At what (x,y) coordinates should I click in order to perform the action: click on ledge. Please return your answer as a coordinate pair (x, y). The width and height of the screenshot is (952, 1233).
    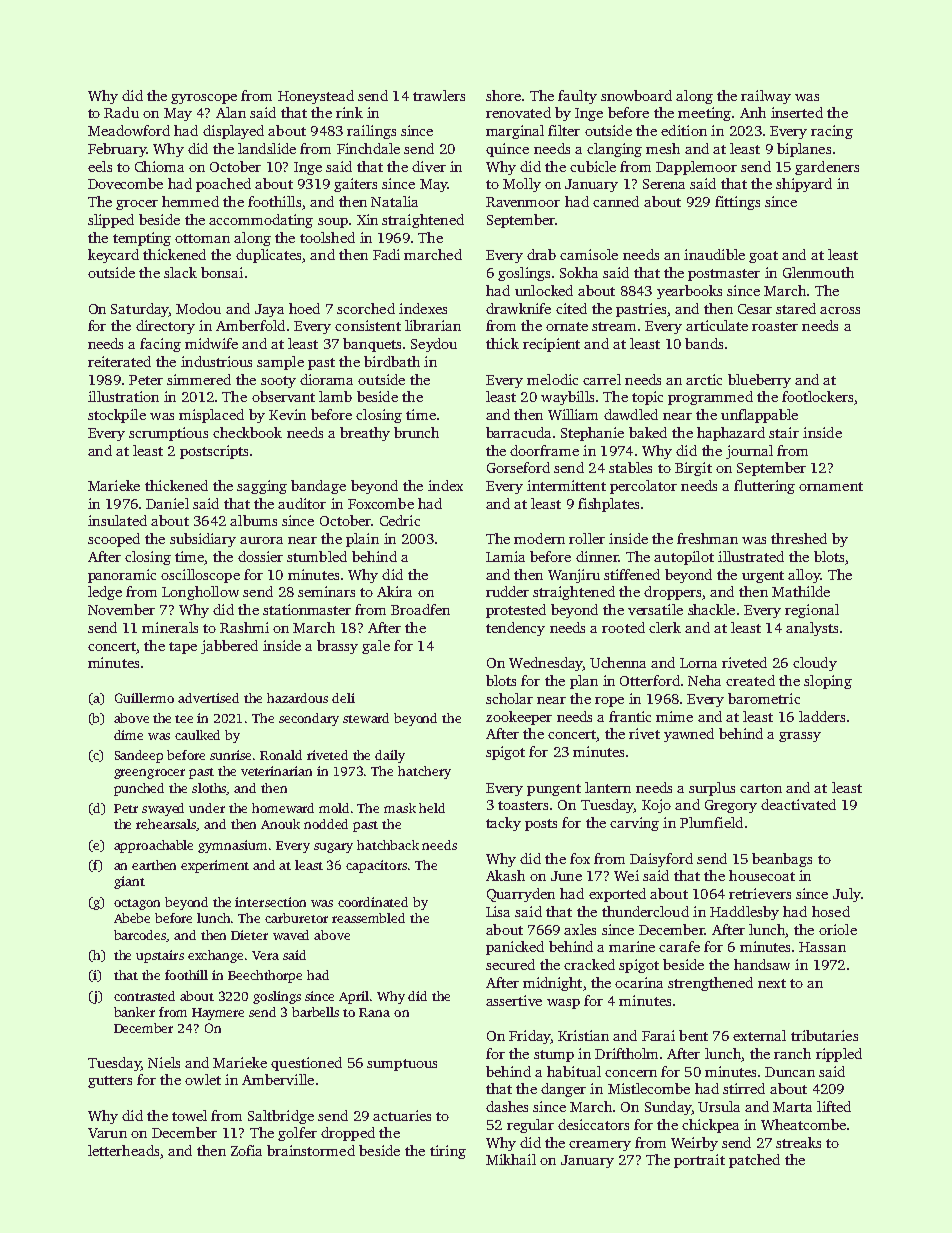
    Looking at the image, I should click on (105, 593).
